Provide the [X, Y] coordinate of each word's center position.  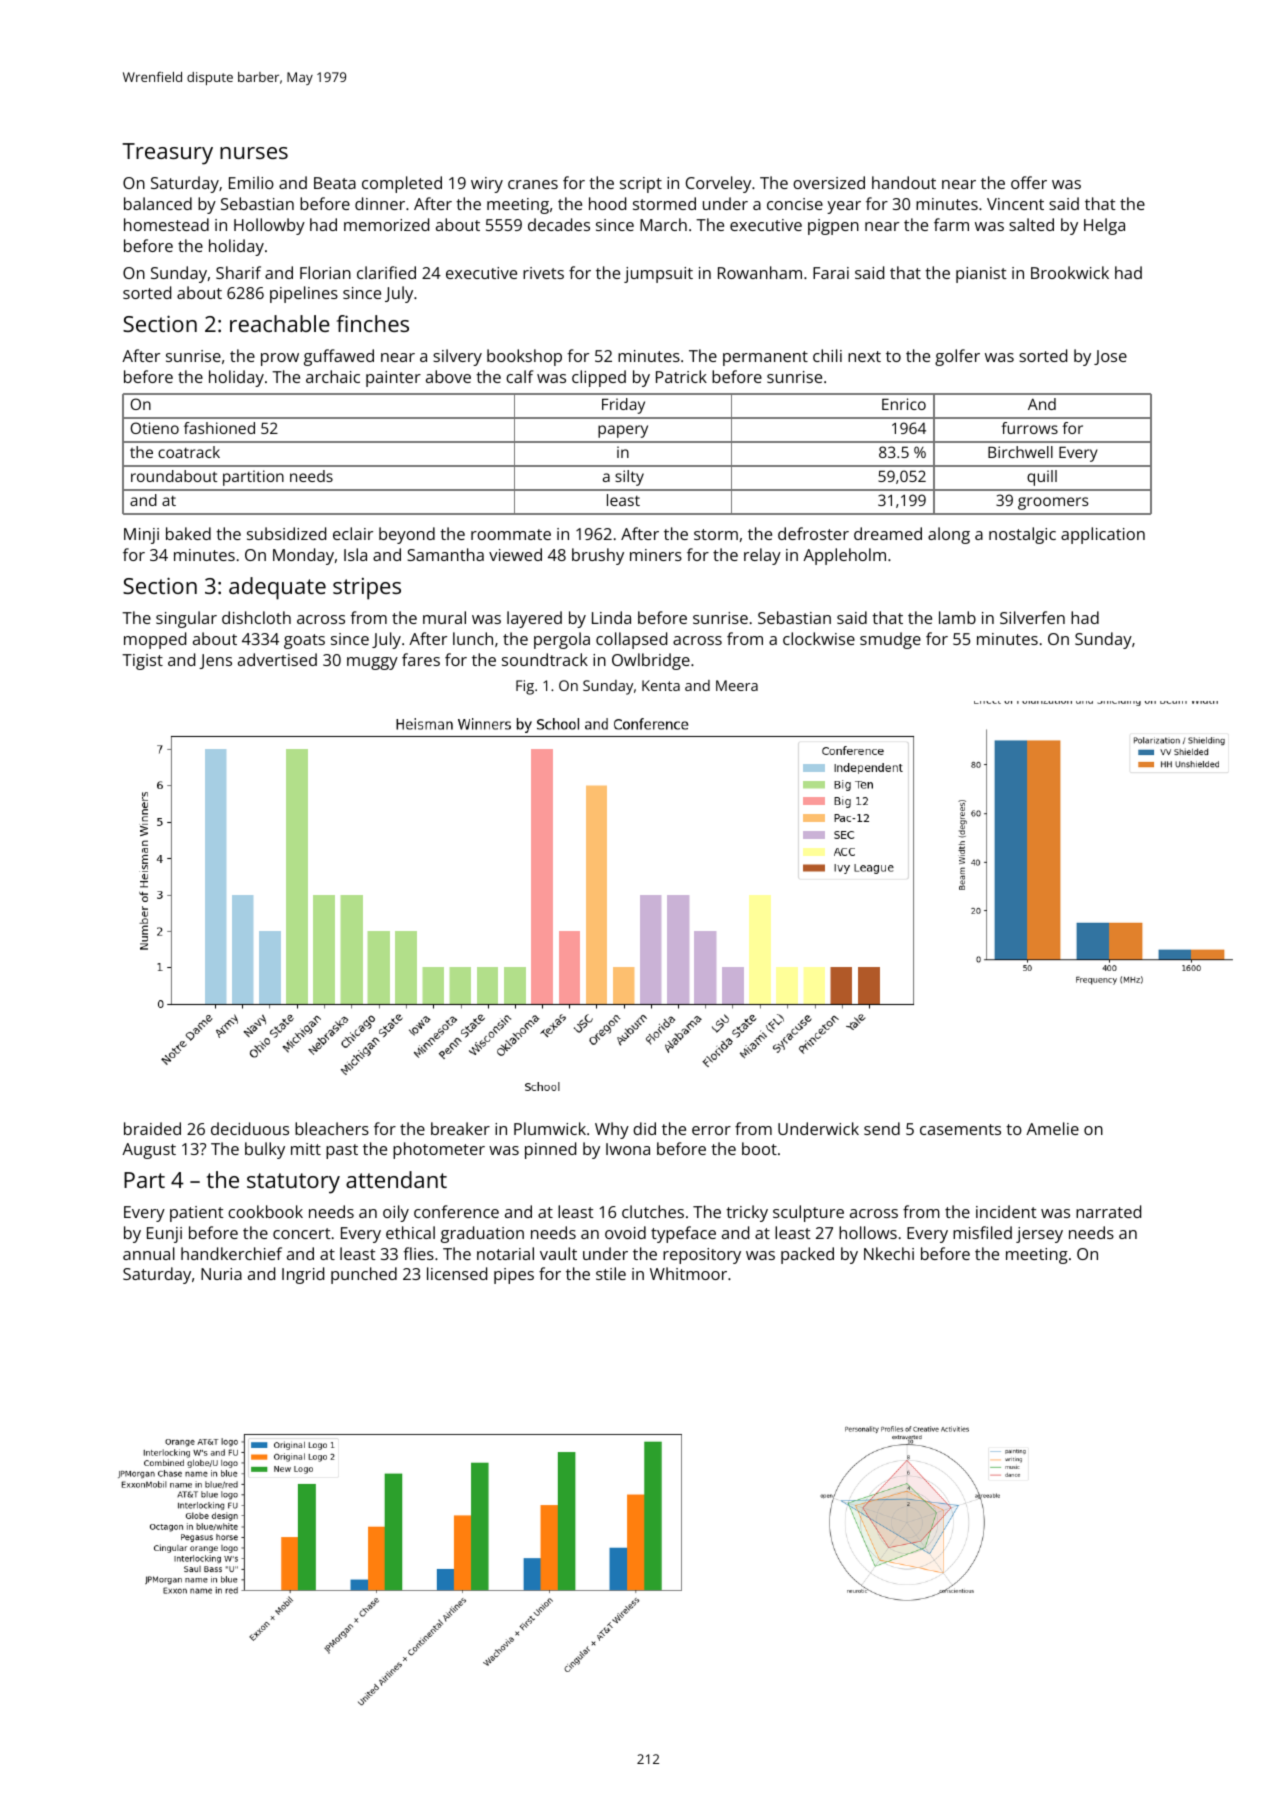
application [1103, 535]
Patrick [681, 376]
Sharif [238, 272]
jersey [1039, 1235]
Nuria [221, 1274]
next [864, 356]
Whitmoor [688, 1273]
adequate [277, 588]
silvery [457, 357]
